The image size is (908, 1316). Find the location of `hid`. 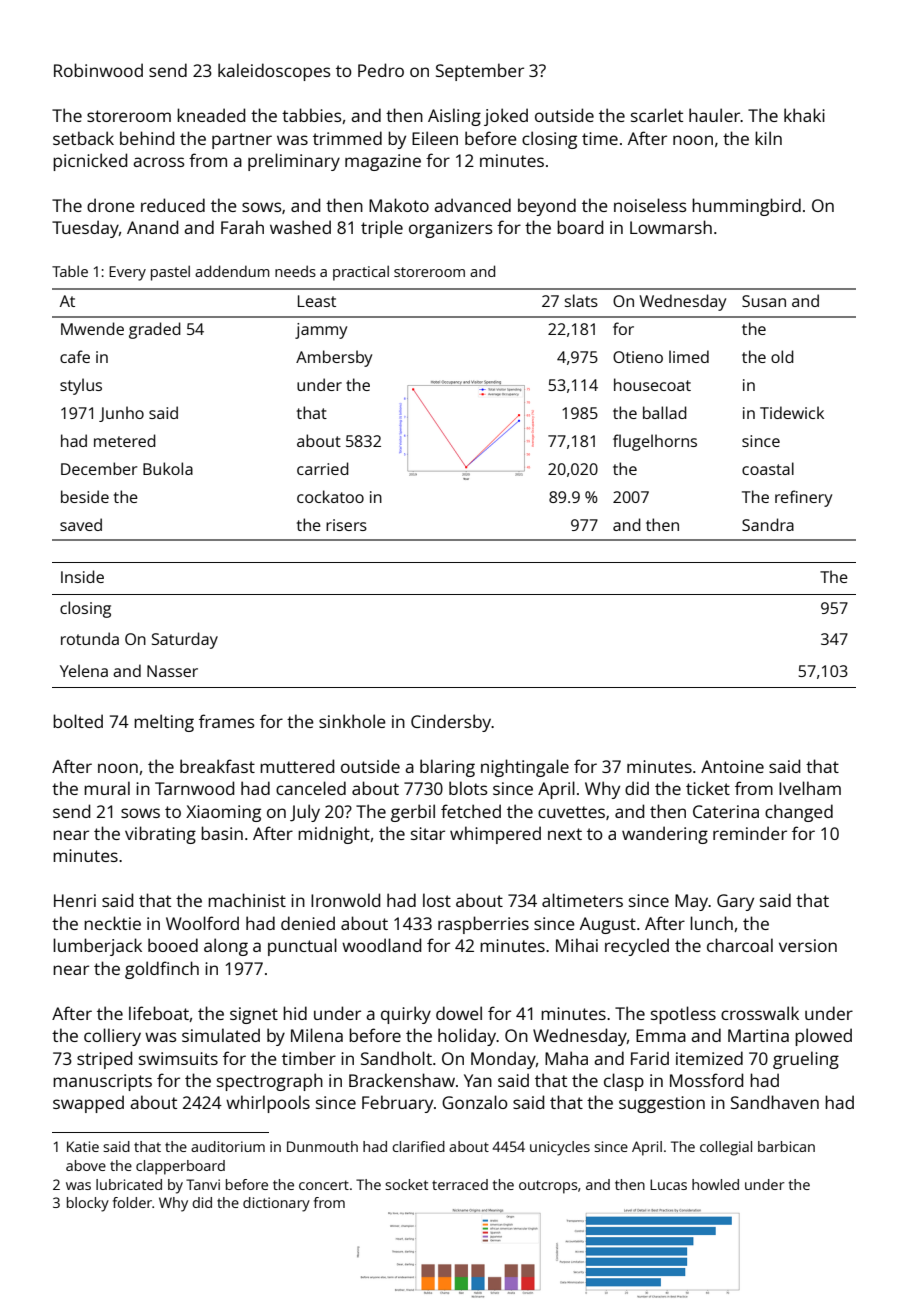

hid is located at coordinates (295, 1013).
